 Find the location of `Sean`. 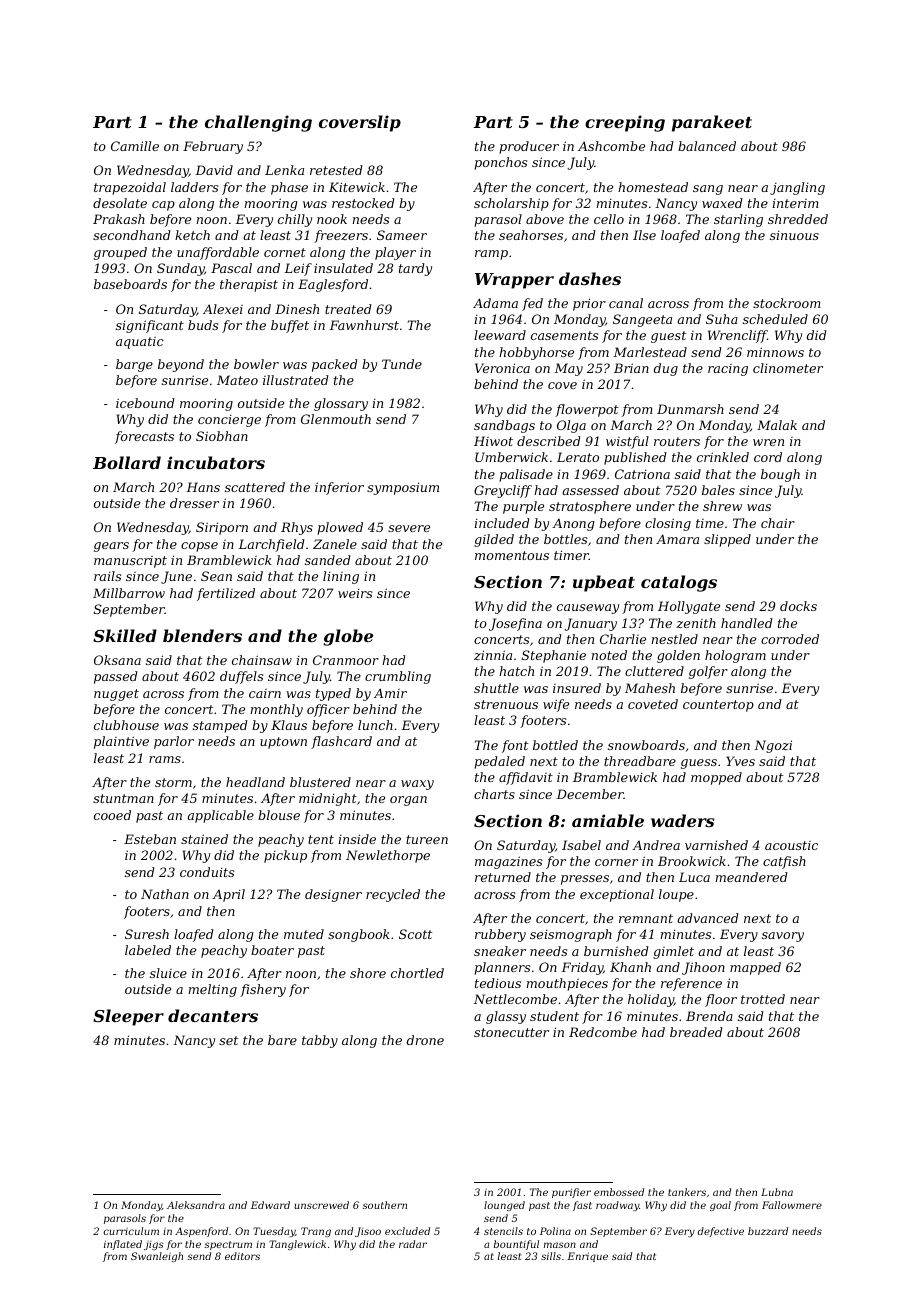

Sean is located at coordinates (216, 576).
